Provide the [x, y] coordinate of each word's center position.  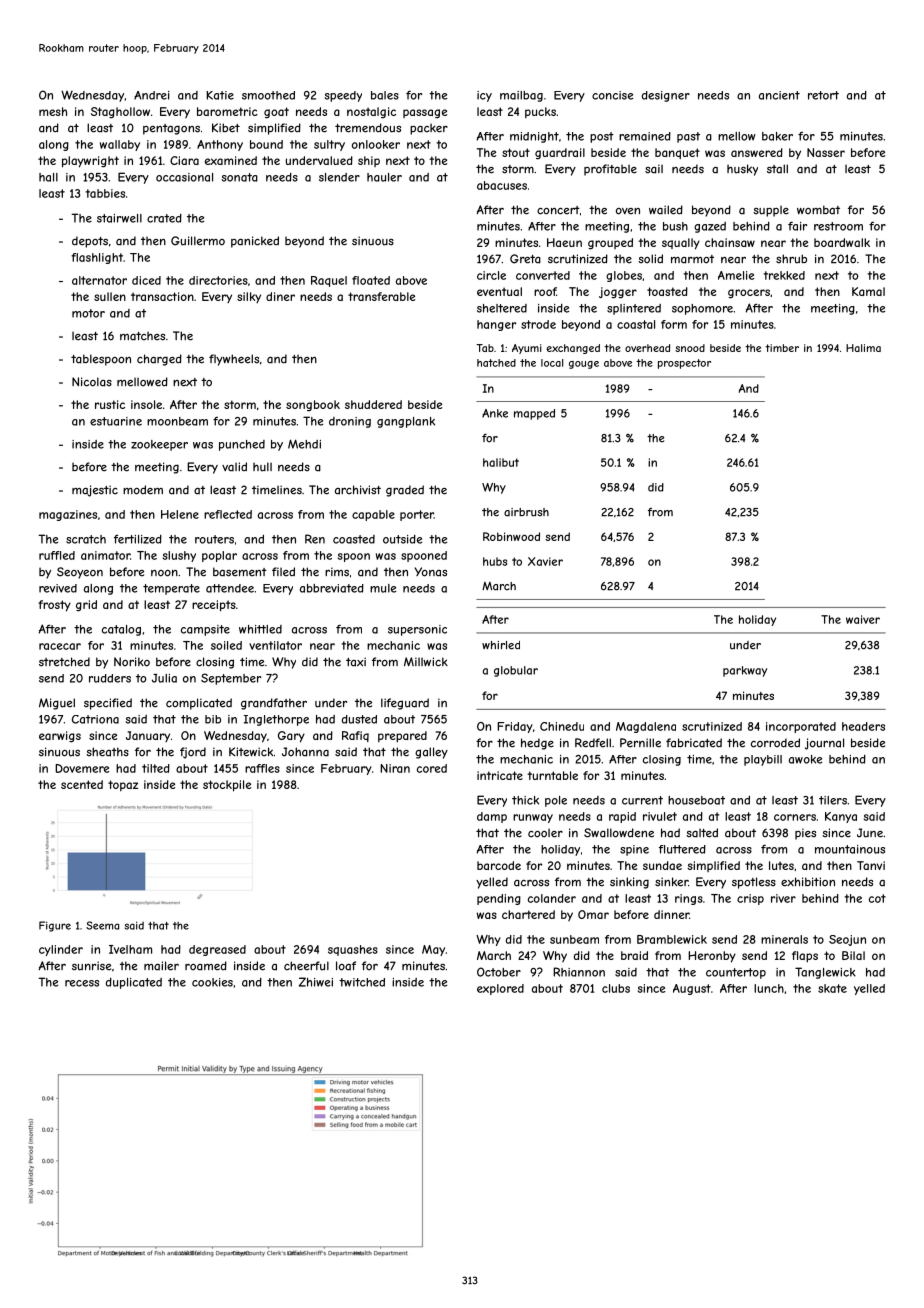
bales [385, 95]
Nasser [826, 152]
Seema [102, 925]
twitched [362, 982]
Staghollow [120, 113]
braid [634, 955]
